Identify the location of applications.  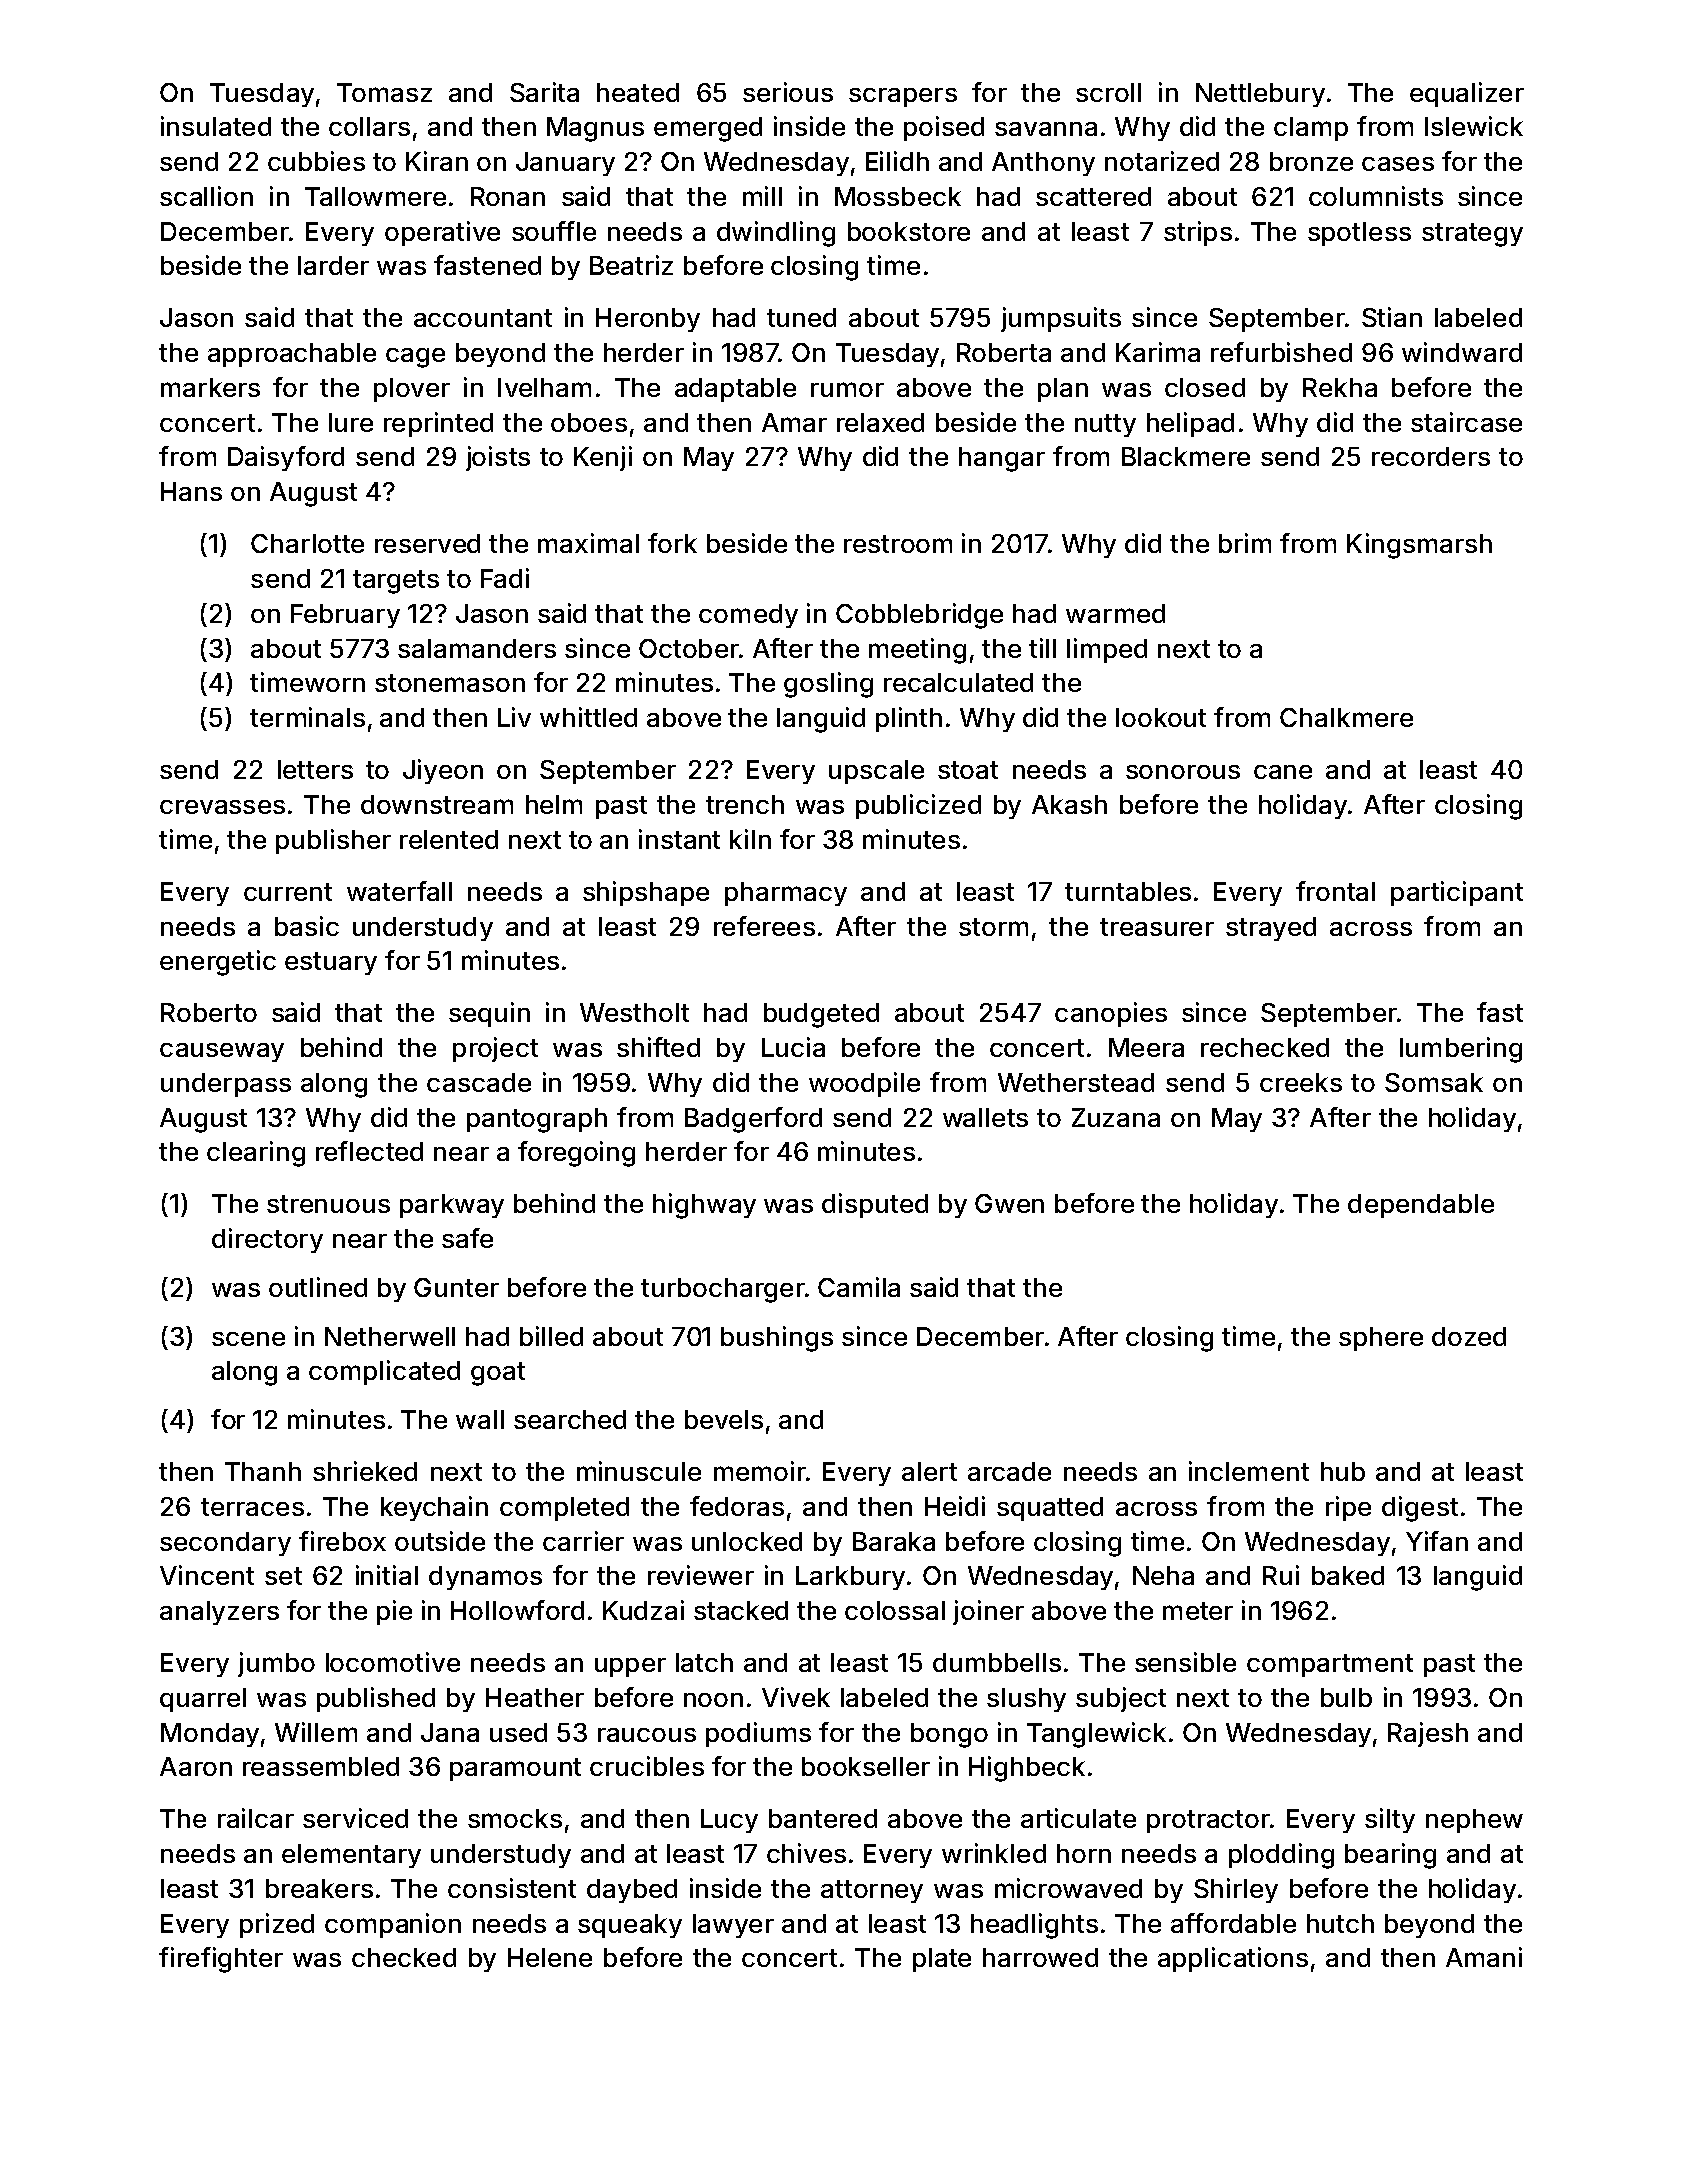
(1233, 1959).
